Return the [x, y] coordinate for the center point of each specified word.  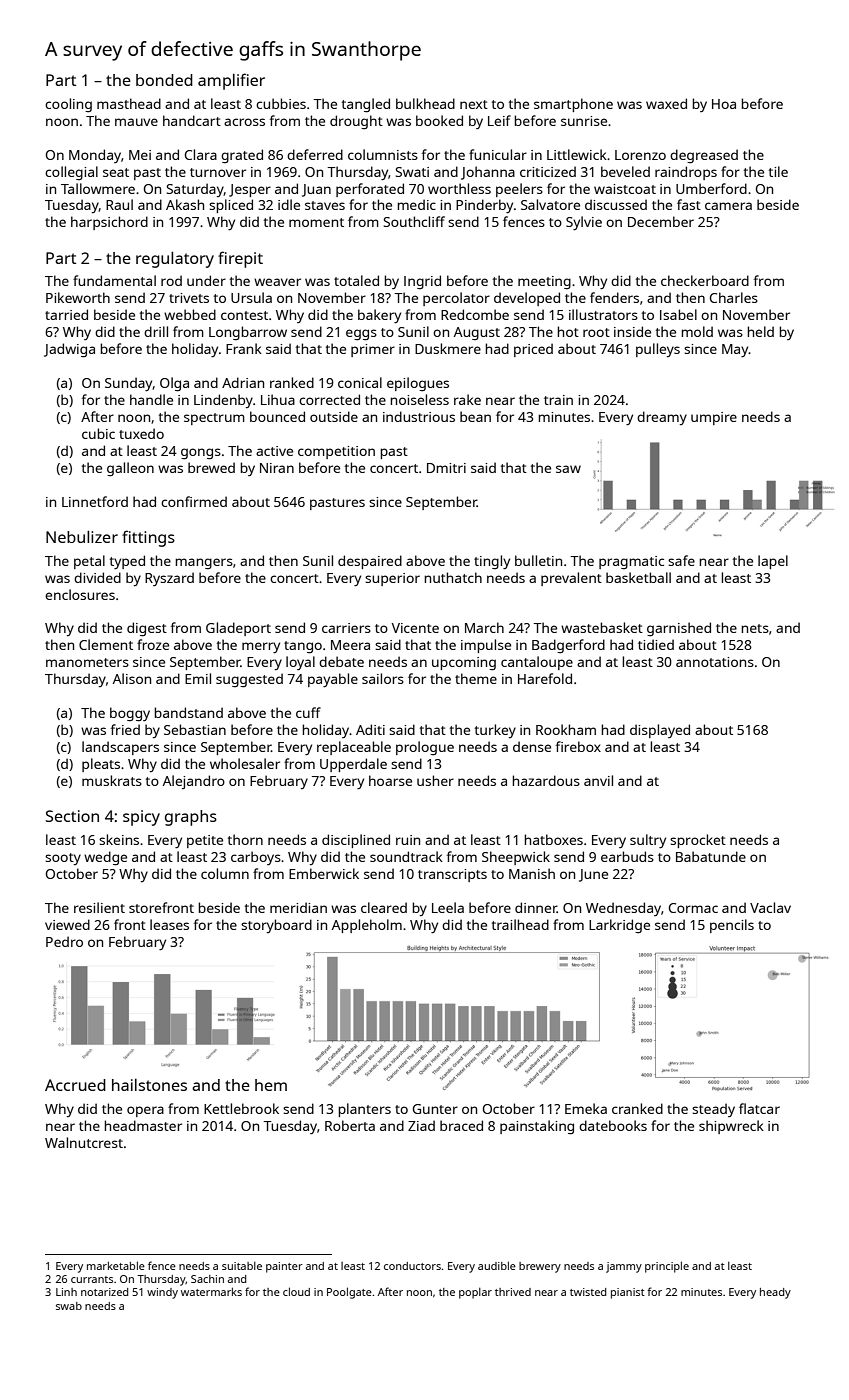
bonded [164, 80]
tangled [366, 105]
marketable [116, 1265]
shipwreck [731, 1127]
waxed [666, 103]
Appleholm [367, 926]
